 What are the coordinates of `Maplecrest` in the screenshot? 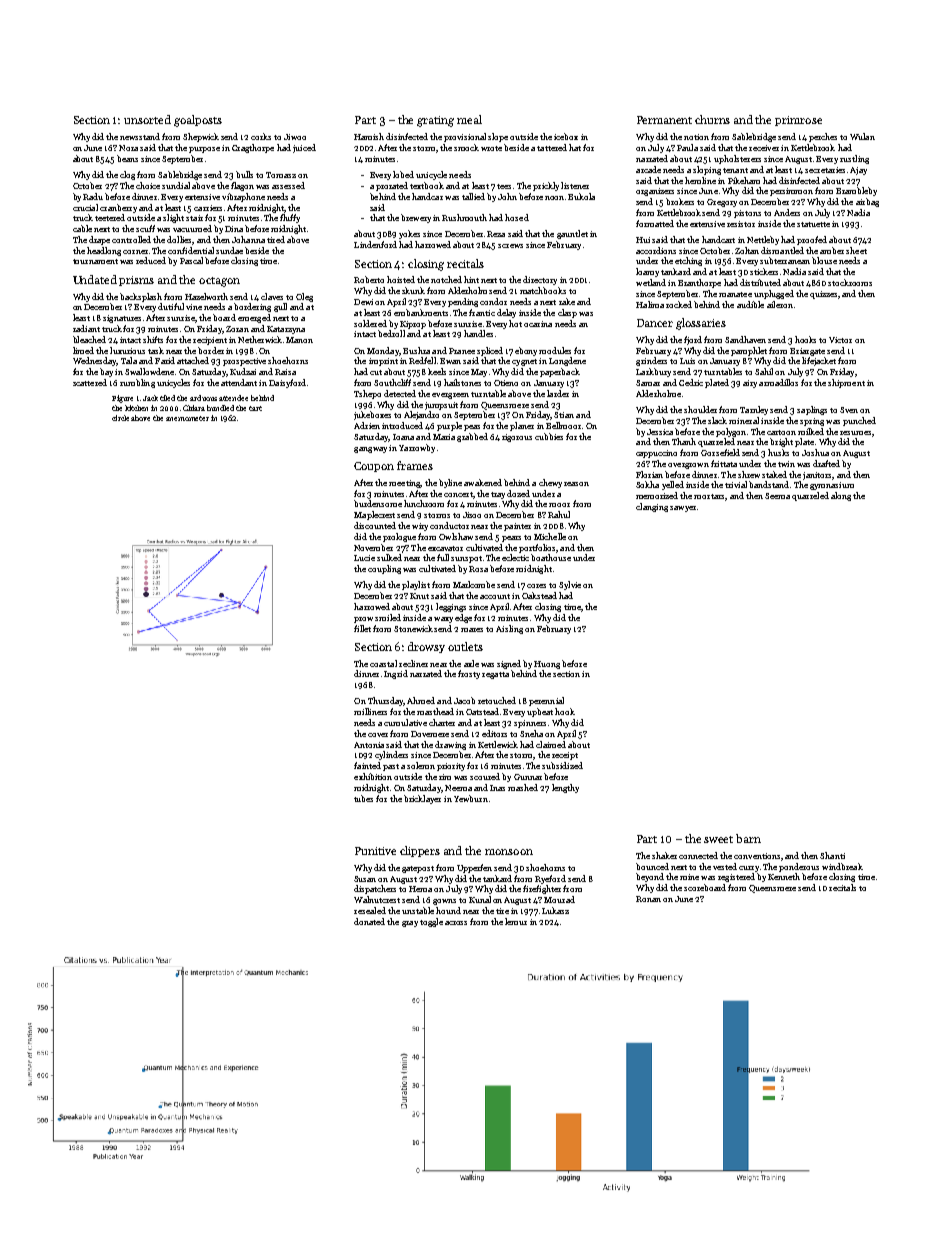 It's located at (374, 515).
